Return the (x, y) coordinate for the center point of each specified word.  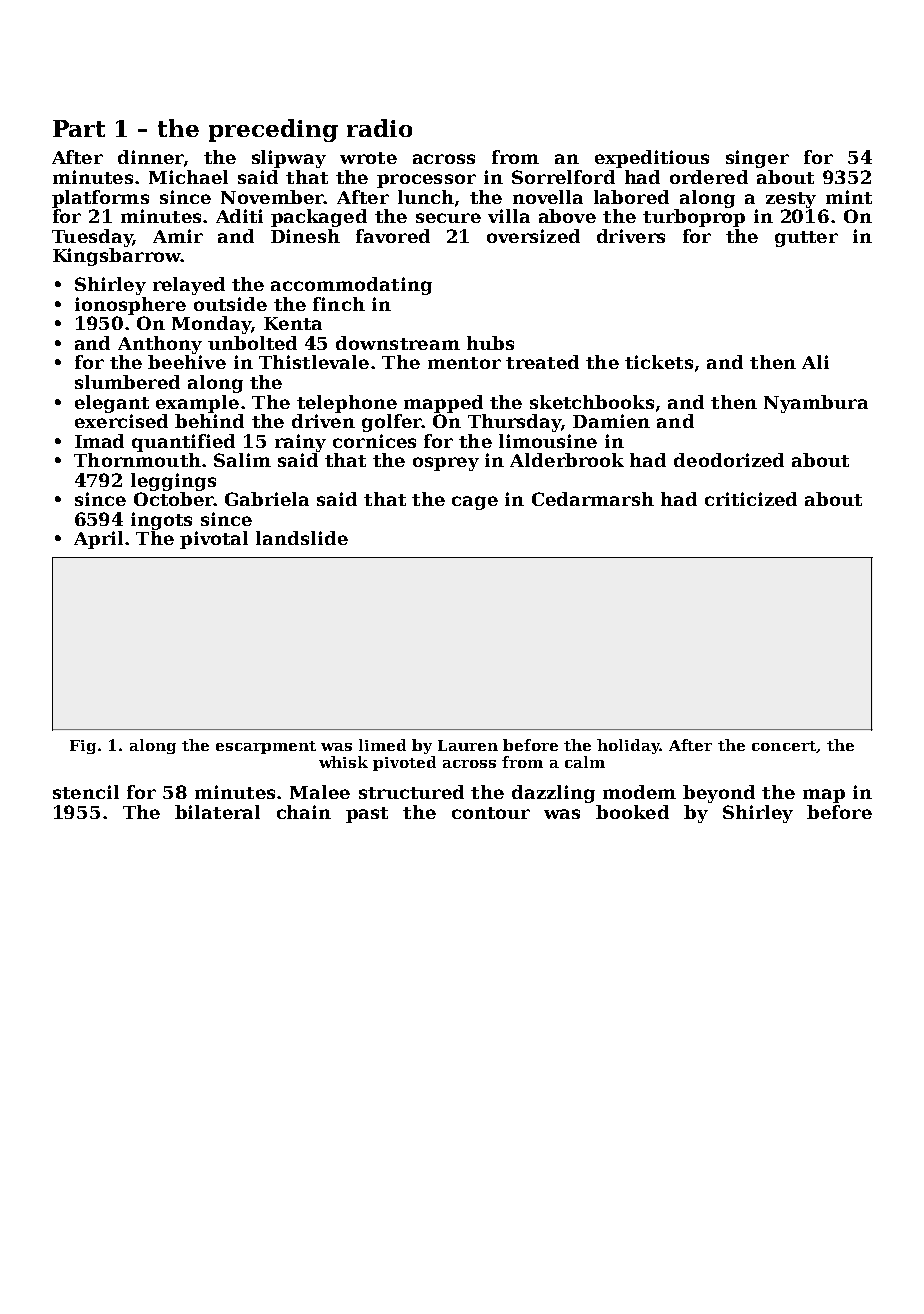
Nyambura (816, 404)
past (367, 815)
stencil (86, 792)
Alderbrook (567, 460)
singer (757, 159)
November (272, 197)
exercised (121, 421)
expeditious (652, 159)
